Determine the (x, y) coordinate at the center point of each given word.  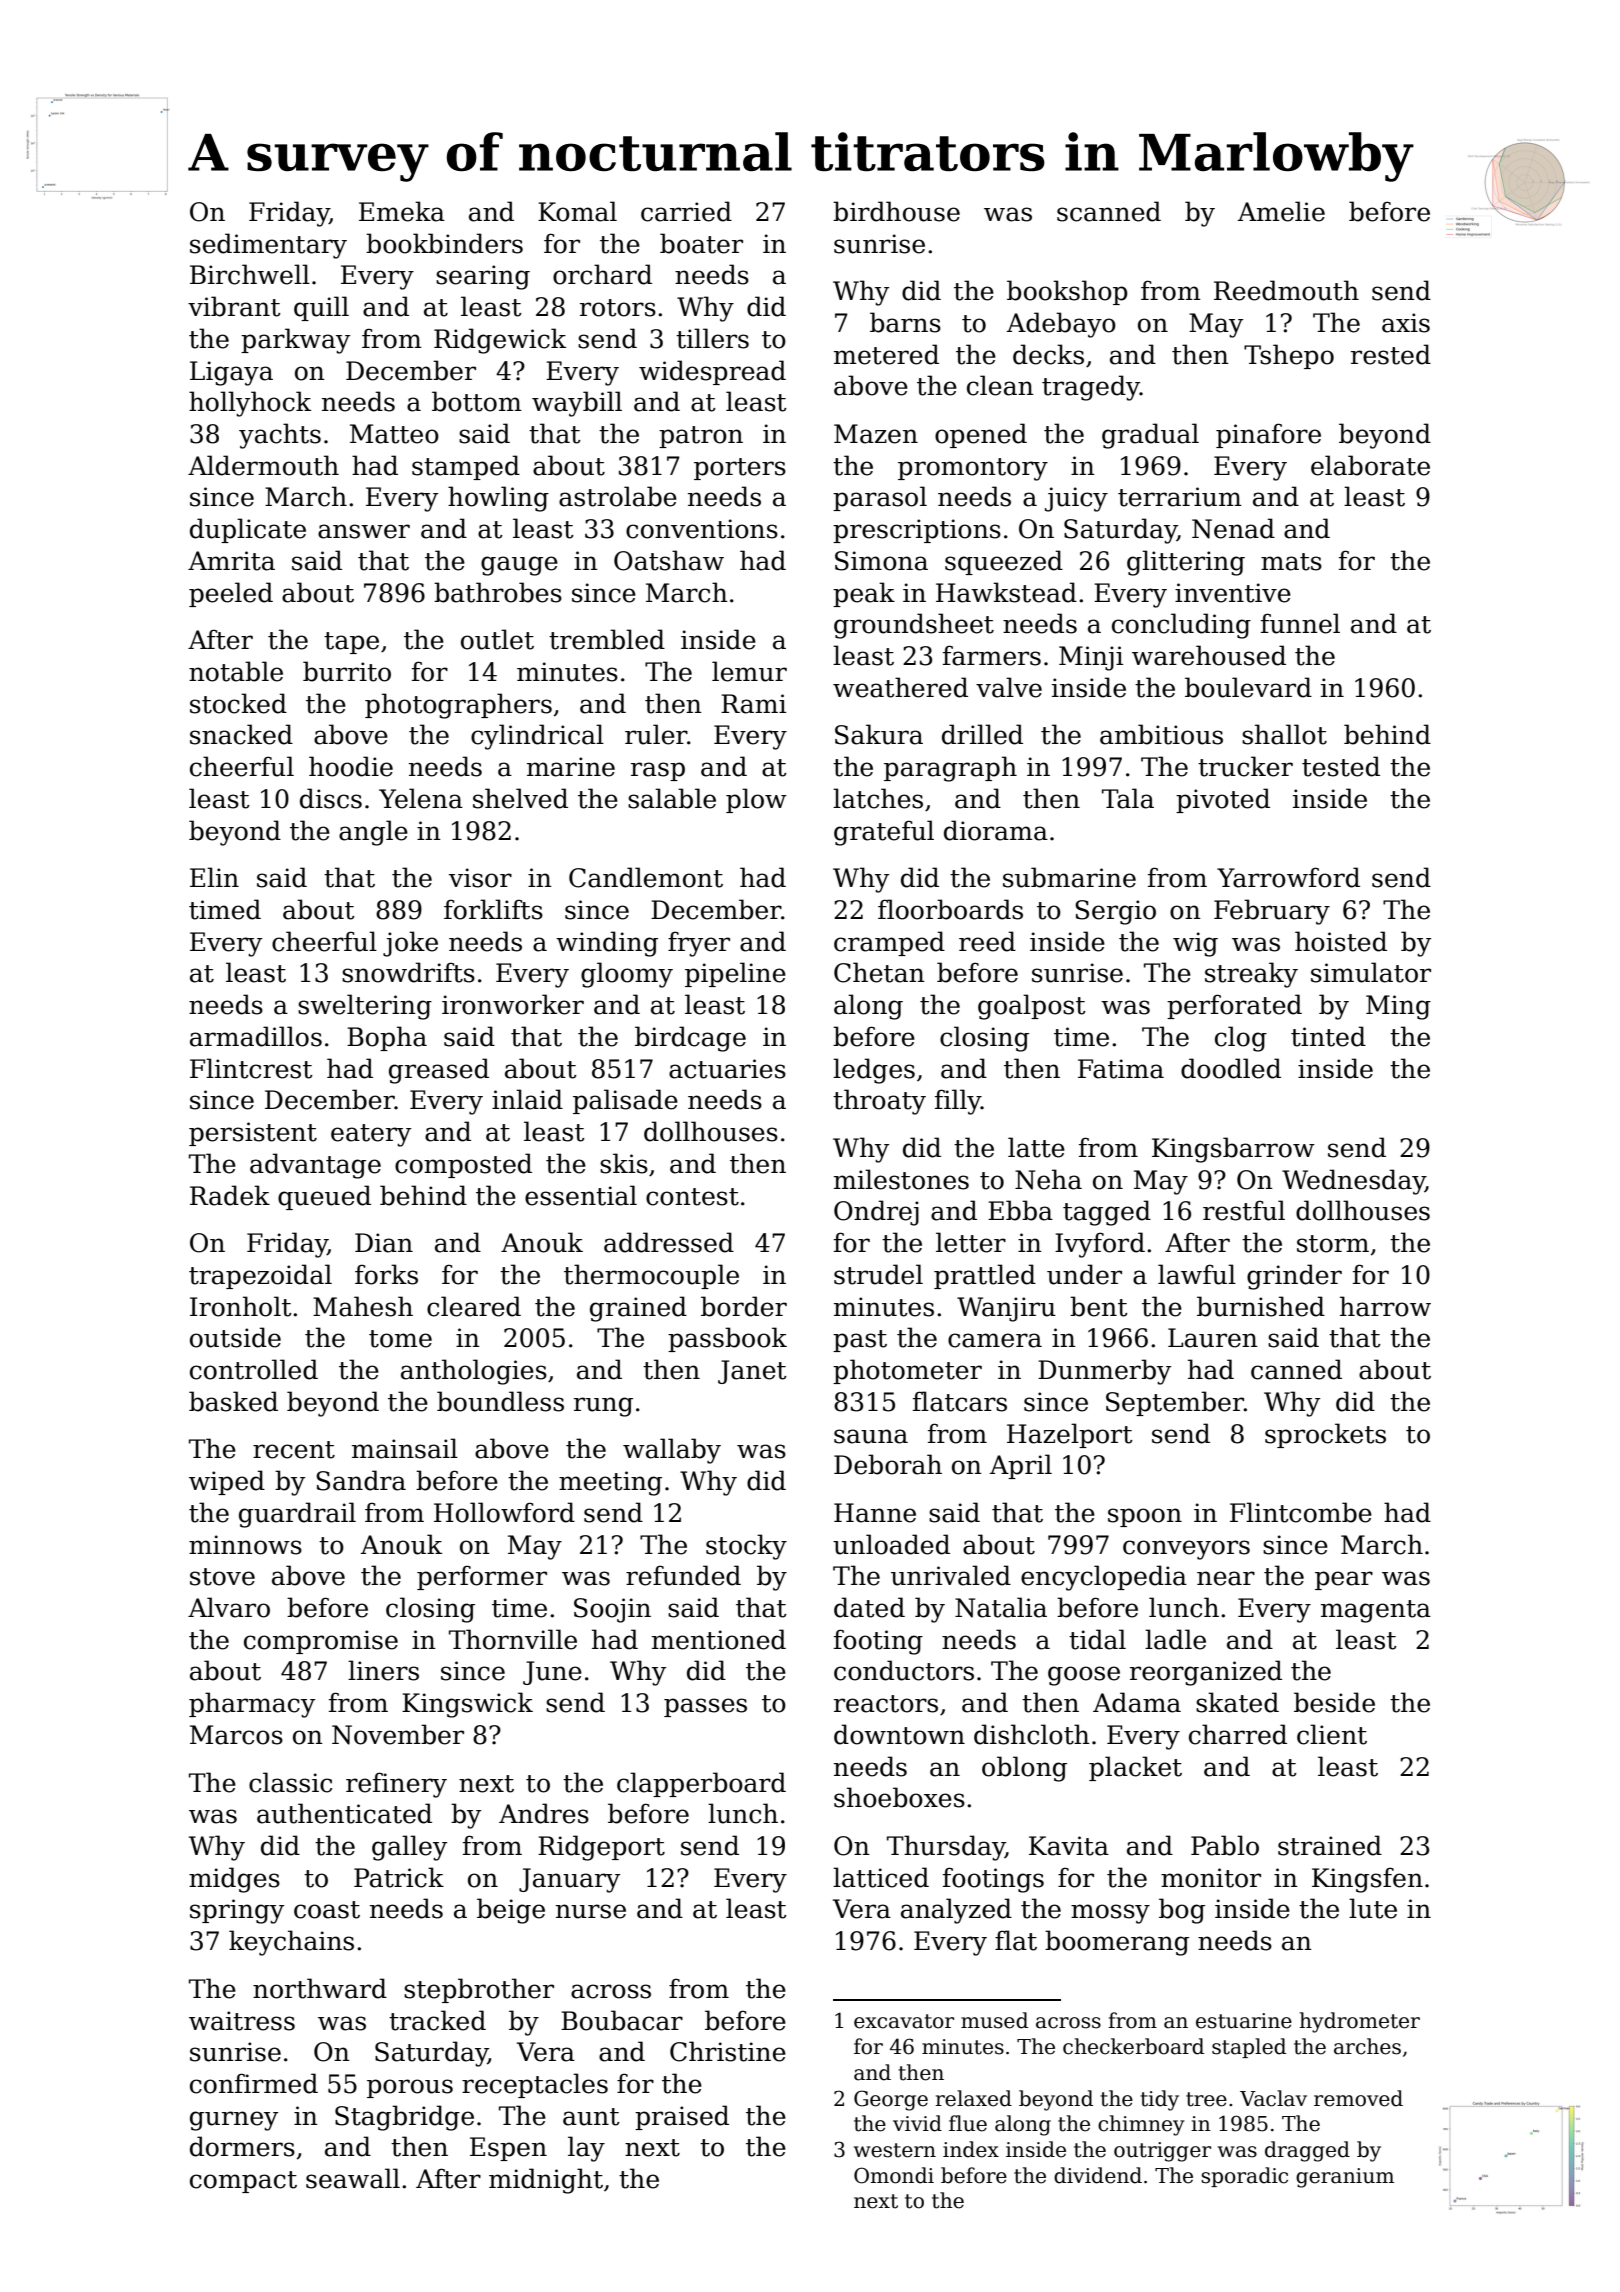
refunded (683, 1575)
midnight (546, 2181)
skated (1237, 1702)
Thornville (513, 1639)
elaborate (1370, 465)
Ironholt (241, 1306)
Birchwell (250, 274)
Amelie (1281, 211)
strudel (878, 1274)
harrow (1385, 1306)
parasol (880, 498)
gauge (519, 566)
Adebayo (1061, 325)
